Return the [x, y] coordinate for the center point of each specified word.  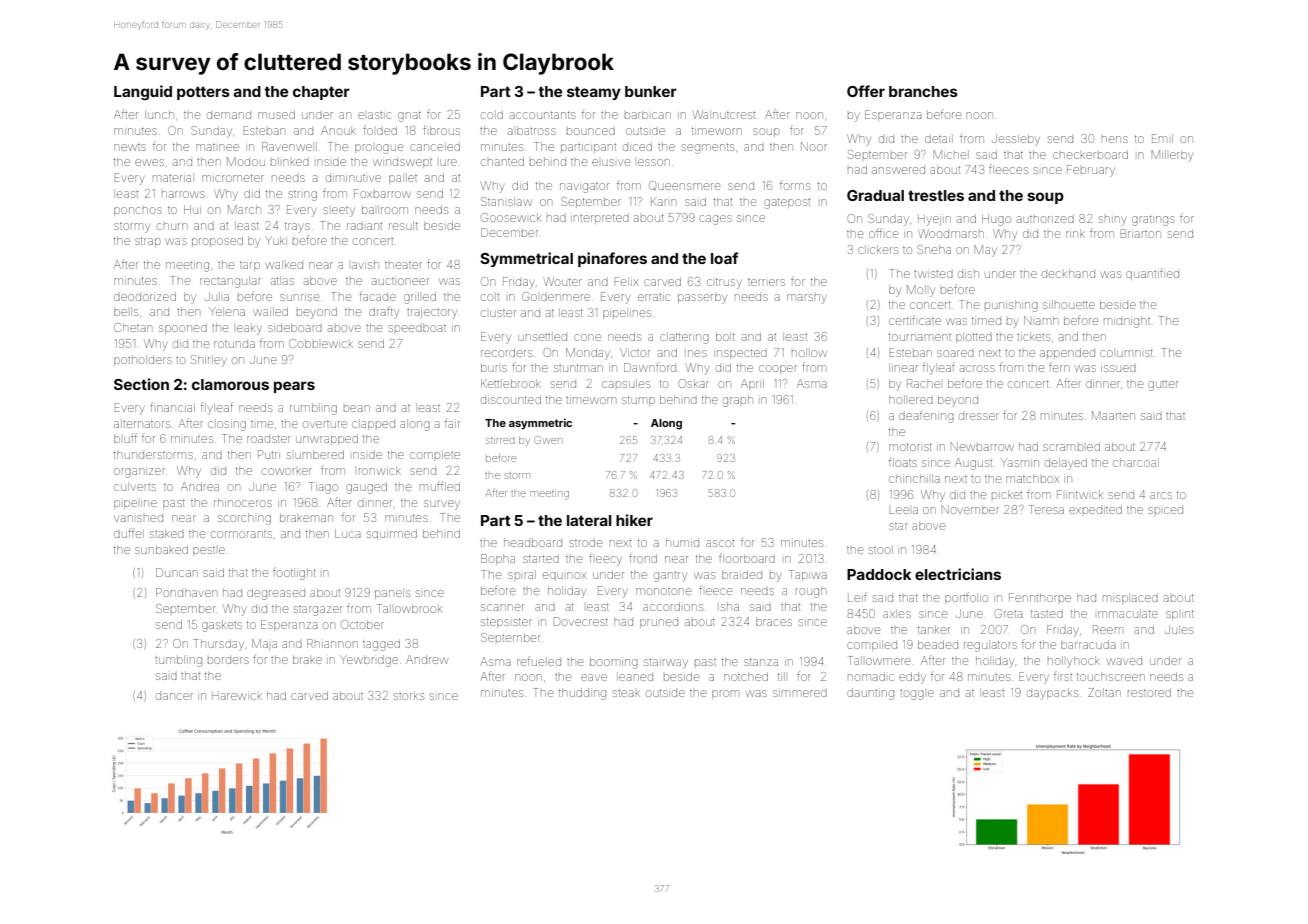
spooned [183, 329]
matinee [217, 147]
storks [409, 695]
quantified [1152, 274]
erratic [654, 297]
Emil [1162, 138]
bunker [651, 91]
